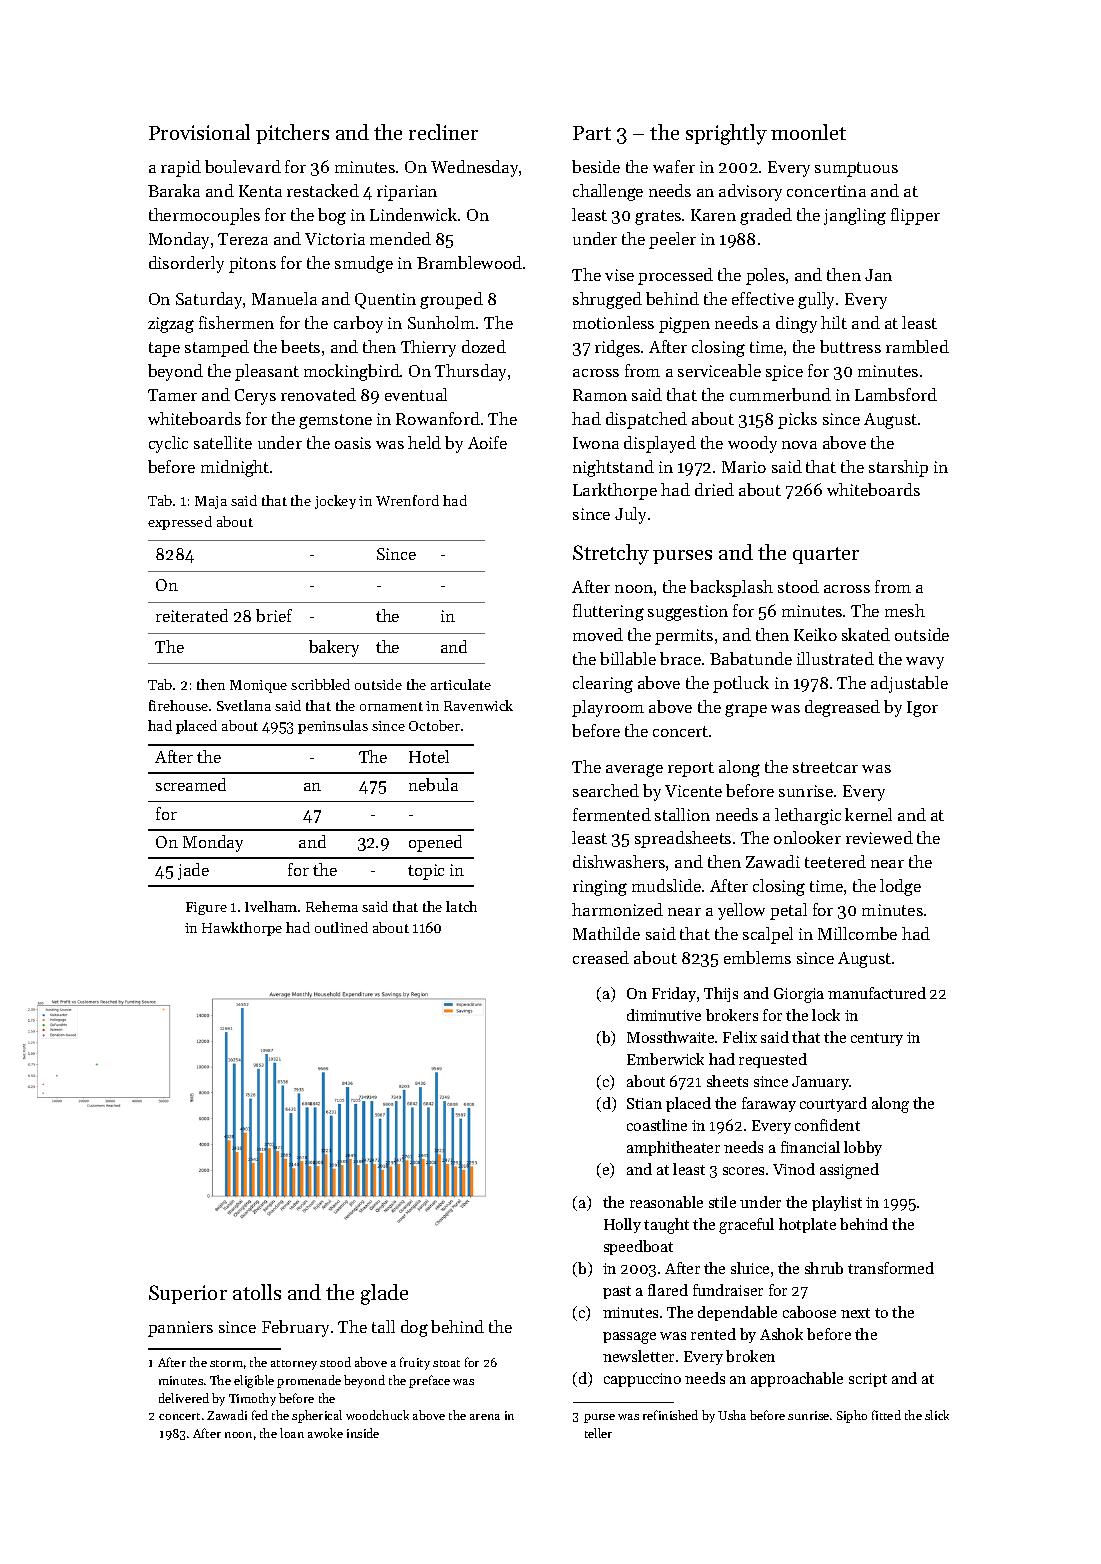 This screenshot has height=1564, width=1101. I want to click on Part, so click(592, 133).
